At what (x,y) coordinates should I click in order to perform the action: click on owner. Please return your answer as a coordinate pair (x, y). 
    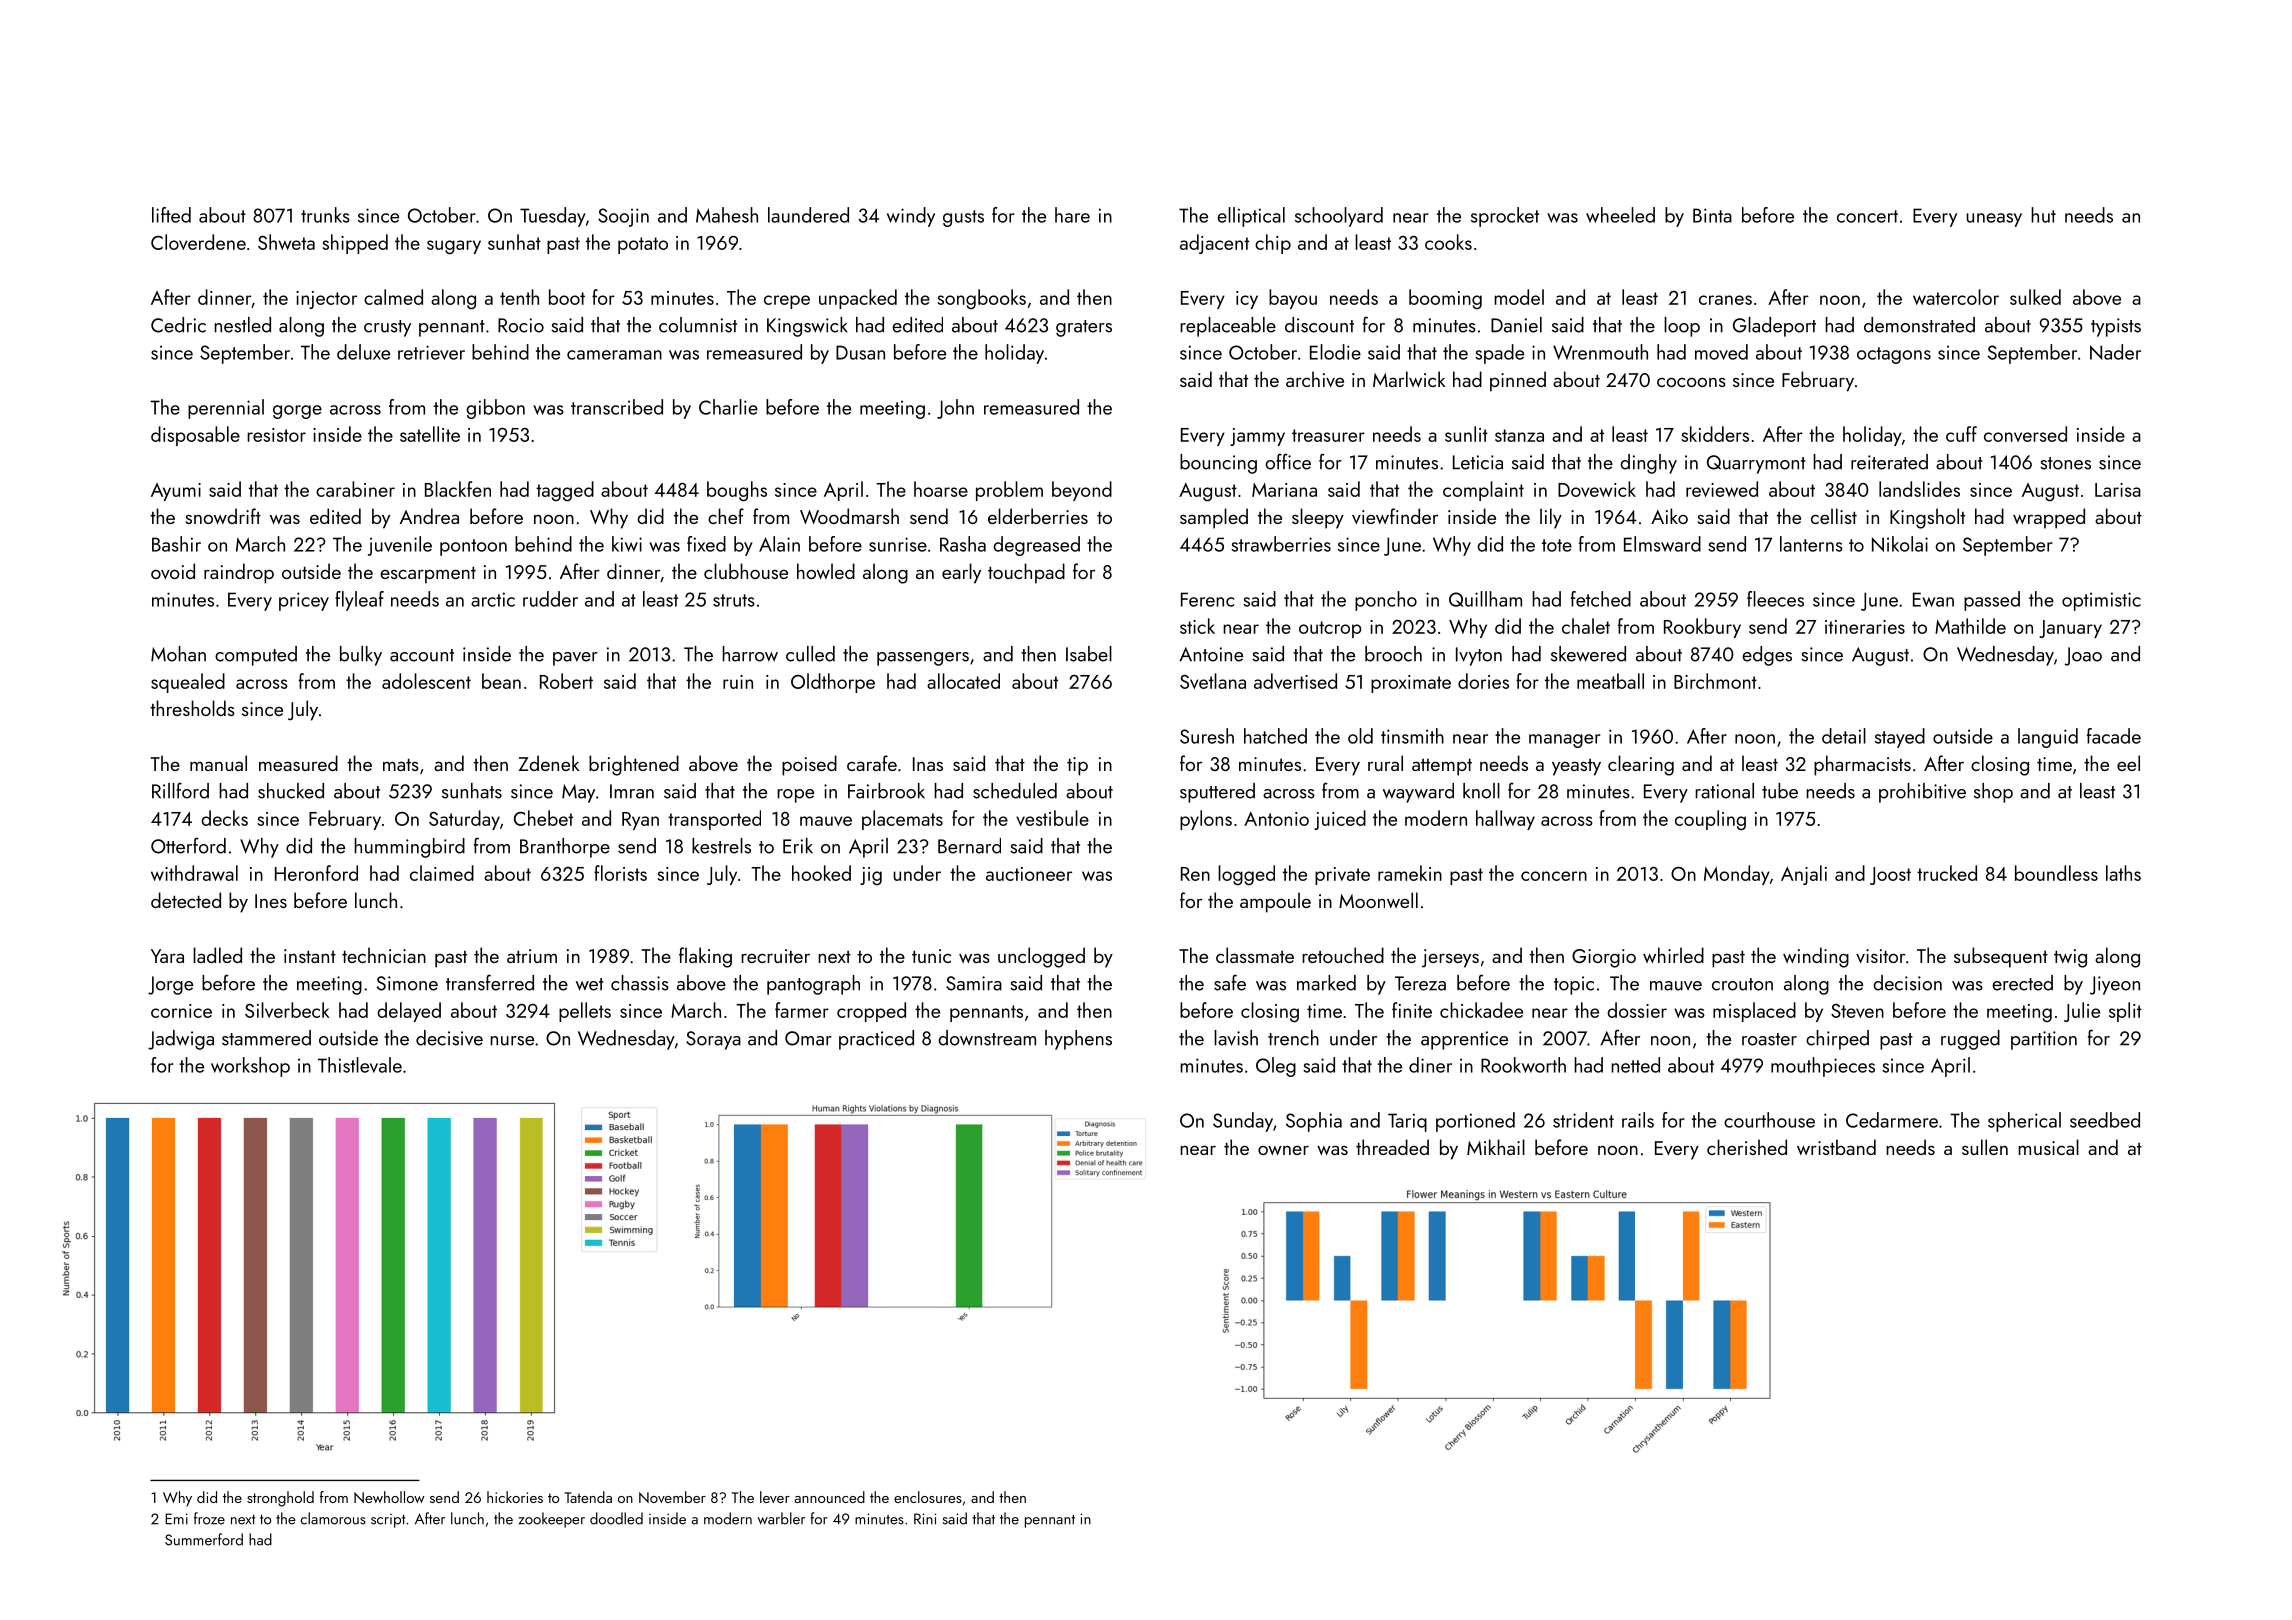
    Looking at the image, I should click on (1283, 1150).
